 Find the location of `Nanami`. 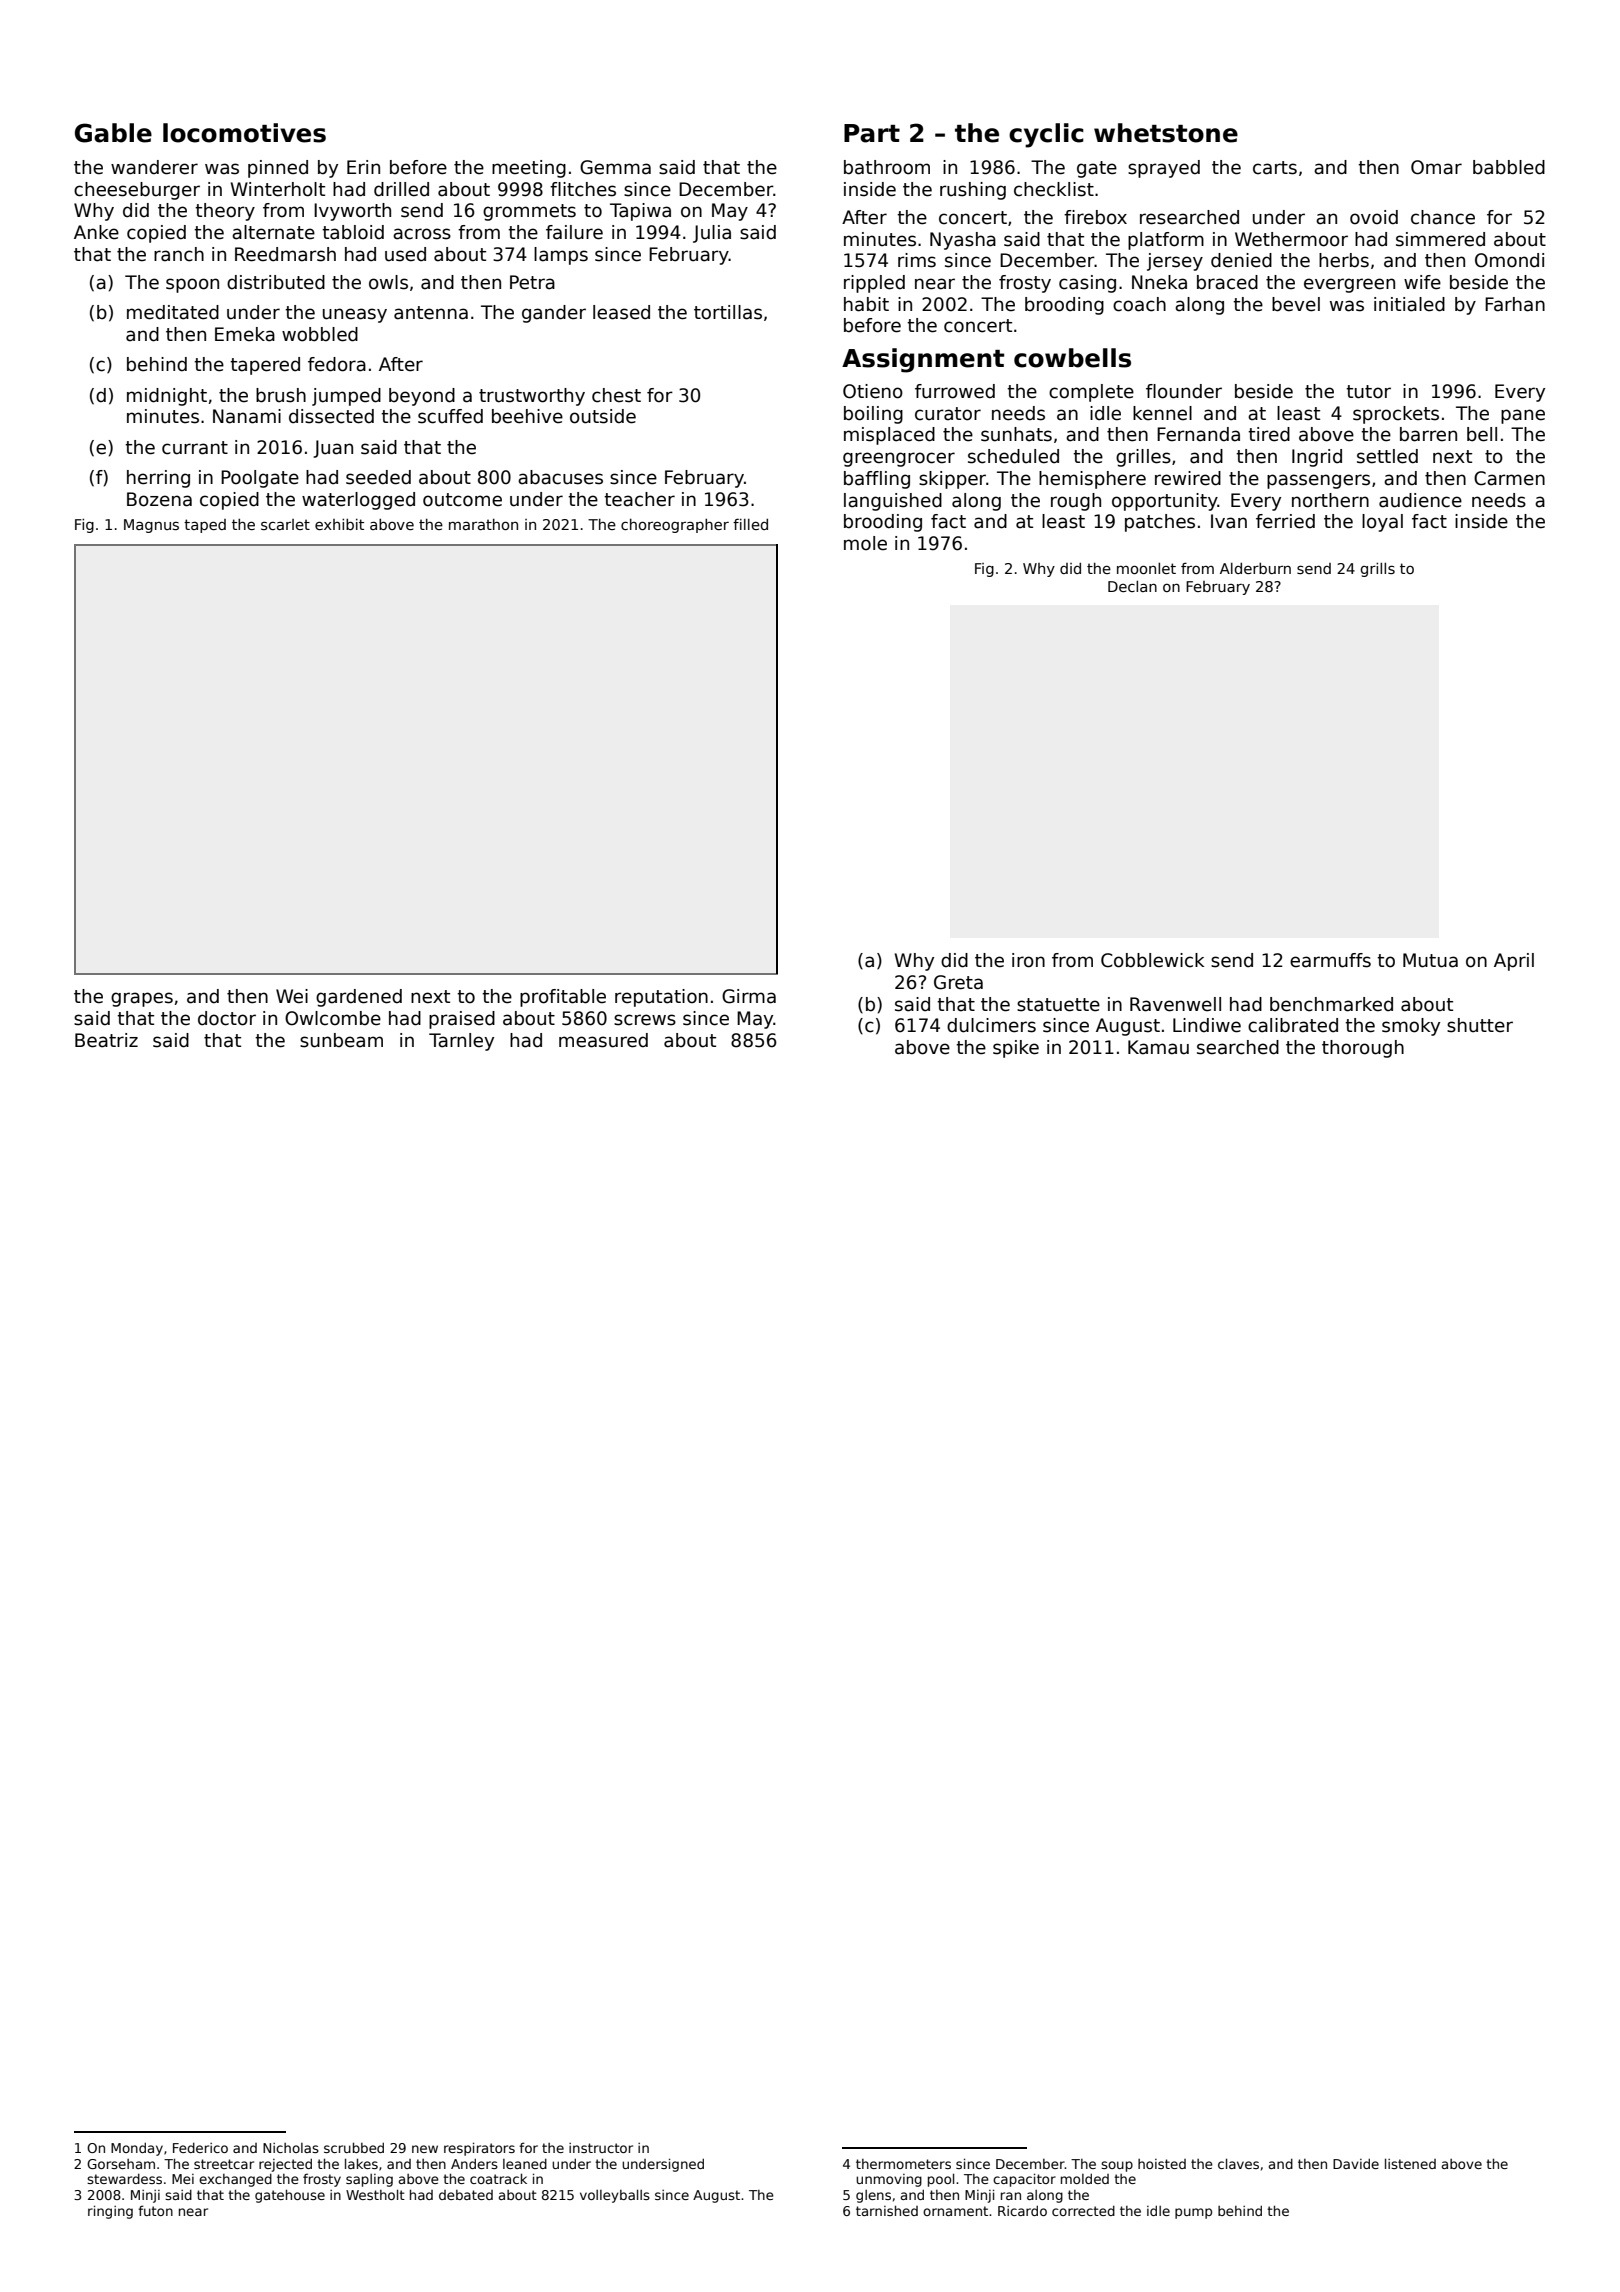

Nanami is located at coordinates (247, 416).
